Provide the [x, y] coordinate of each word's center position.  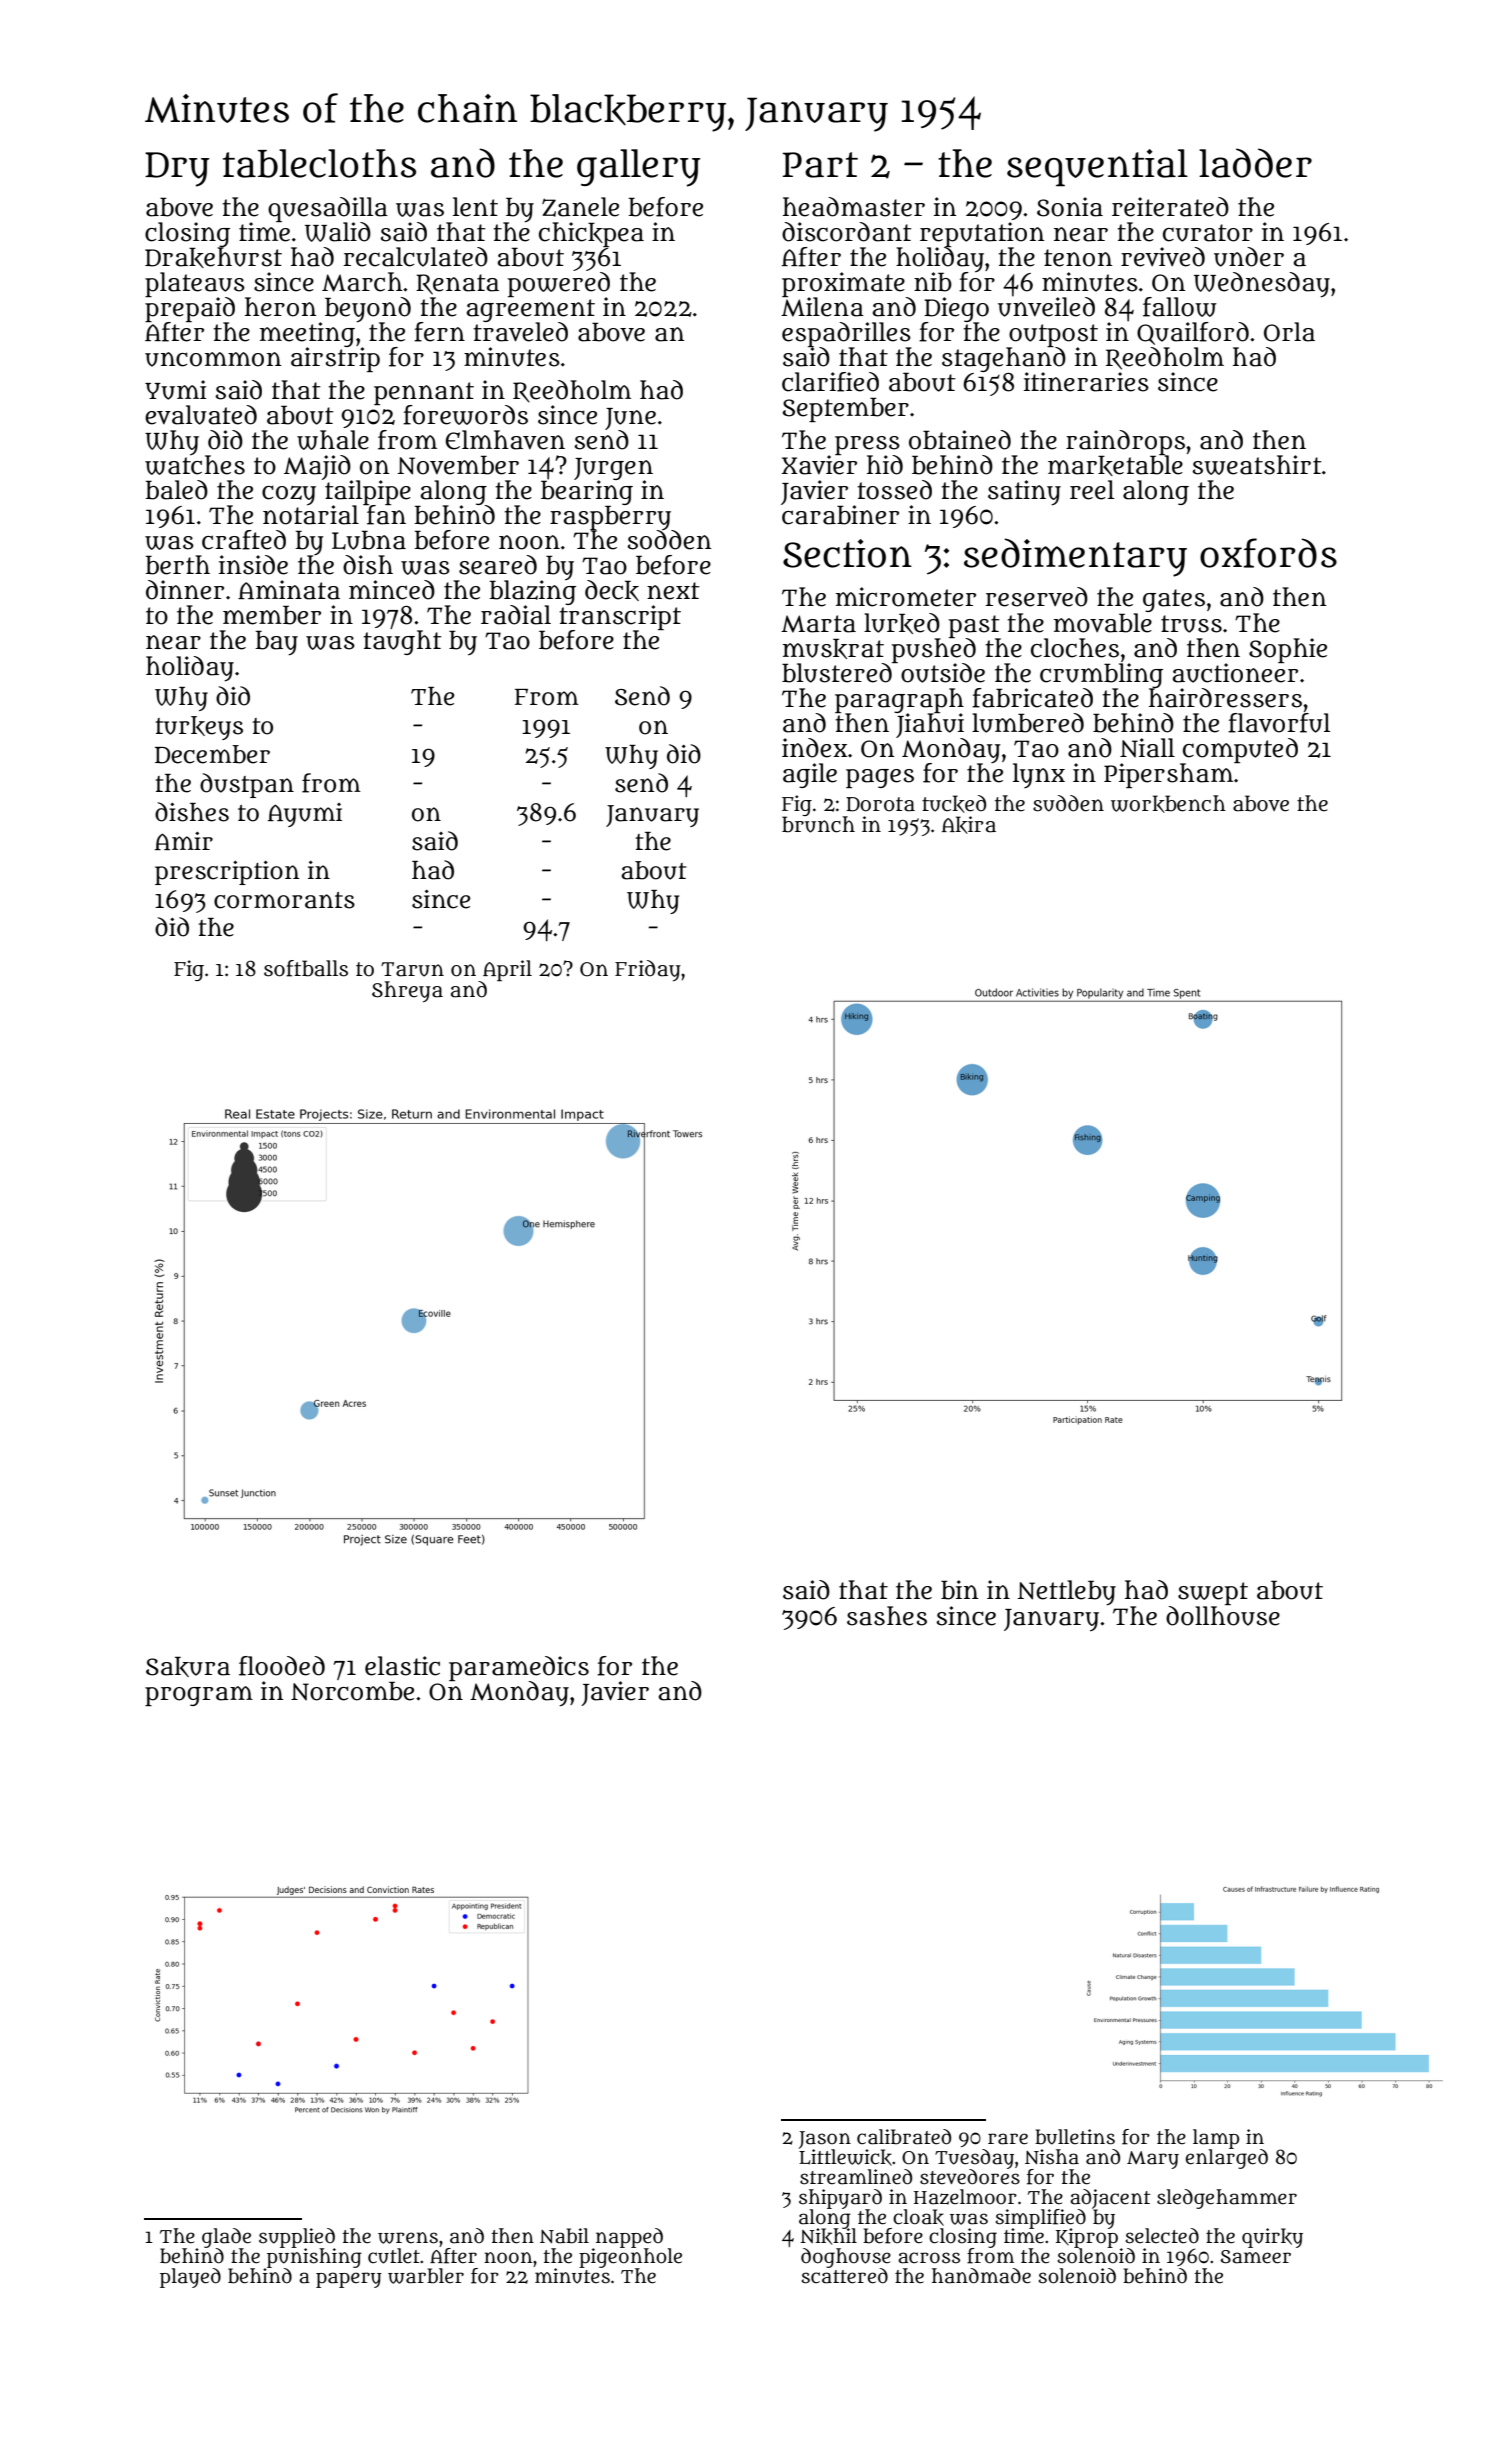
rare [1008, 2139]
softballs [306, 968]
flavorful [1279, 723]
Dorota [880, 804]
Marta [818, 624]
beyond [368, 309]
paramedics [519, 1668]
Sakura [188, 1666]
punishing [314, 2258]
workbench [1168, 804]
